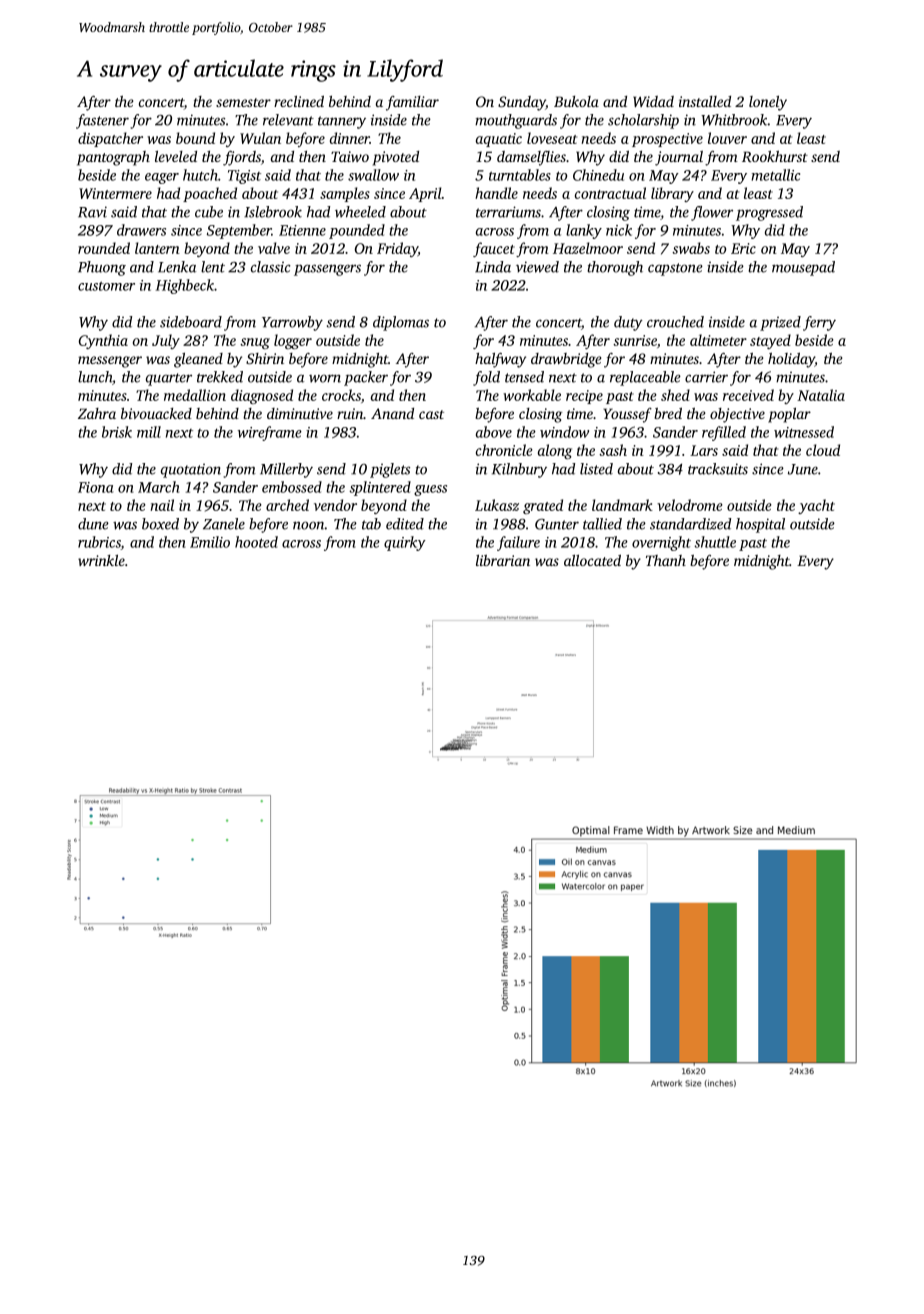 This screenshot has width=924, height=1314. What do you see at coordinates (516, 121) in the screenshot?
I see `mouthguards` at bounding box center [516, 121].
